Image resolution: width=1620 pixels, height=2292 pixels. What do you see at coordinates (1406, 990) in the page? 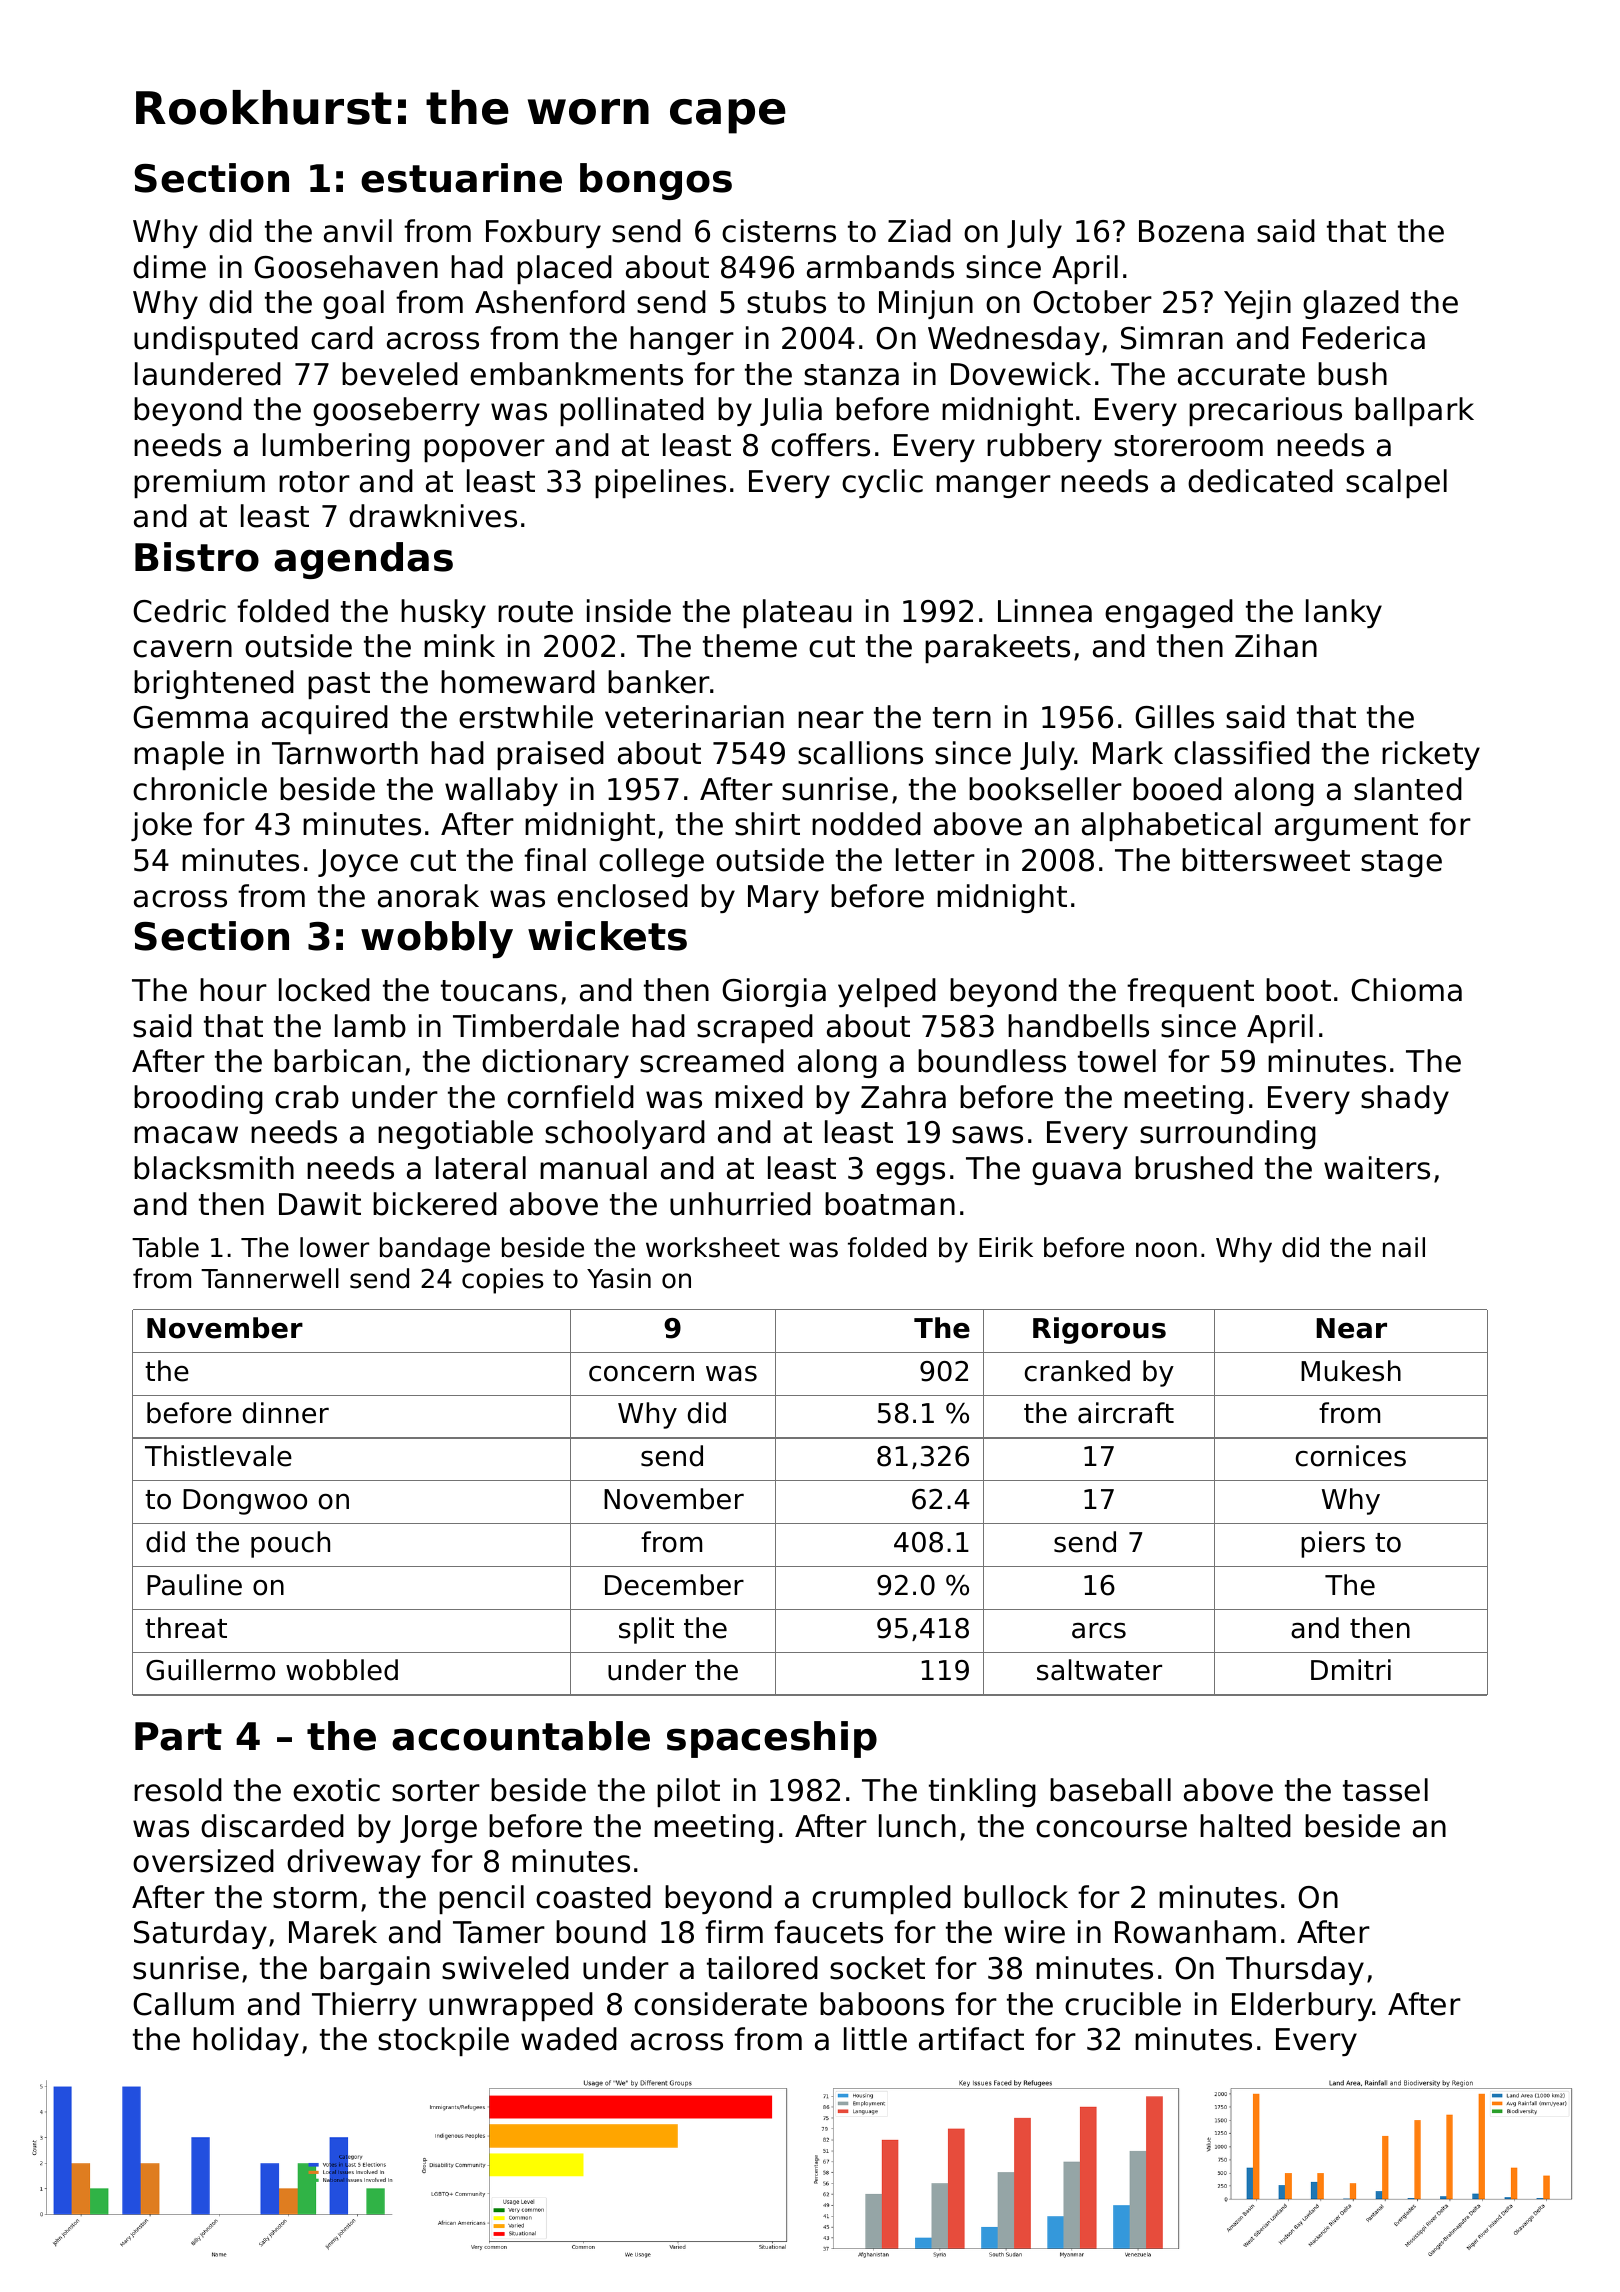
I see `Chioma` at bounding box center [1406, 990].
